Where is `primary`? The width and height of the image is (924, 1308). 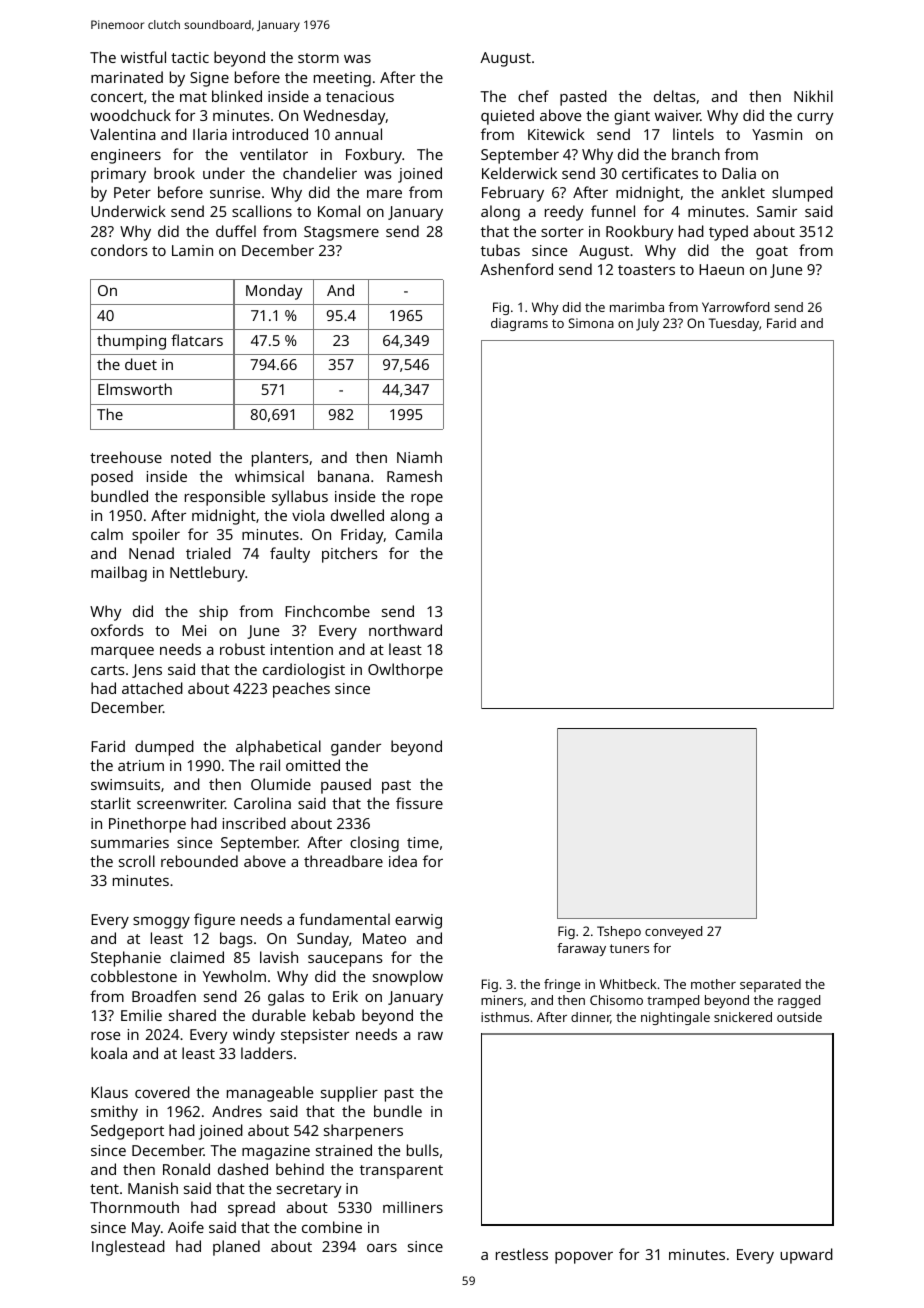 primary is located at coordinates (118, 175).
